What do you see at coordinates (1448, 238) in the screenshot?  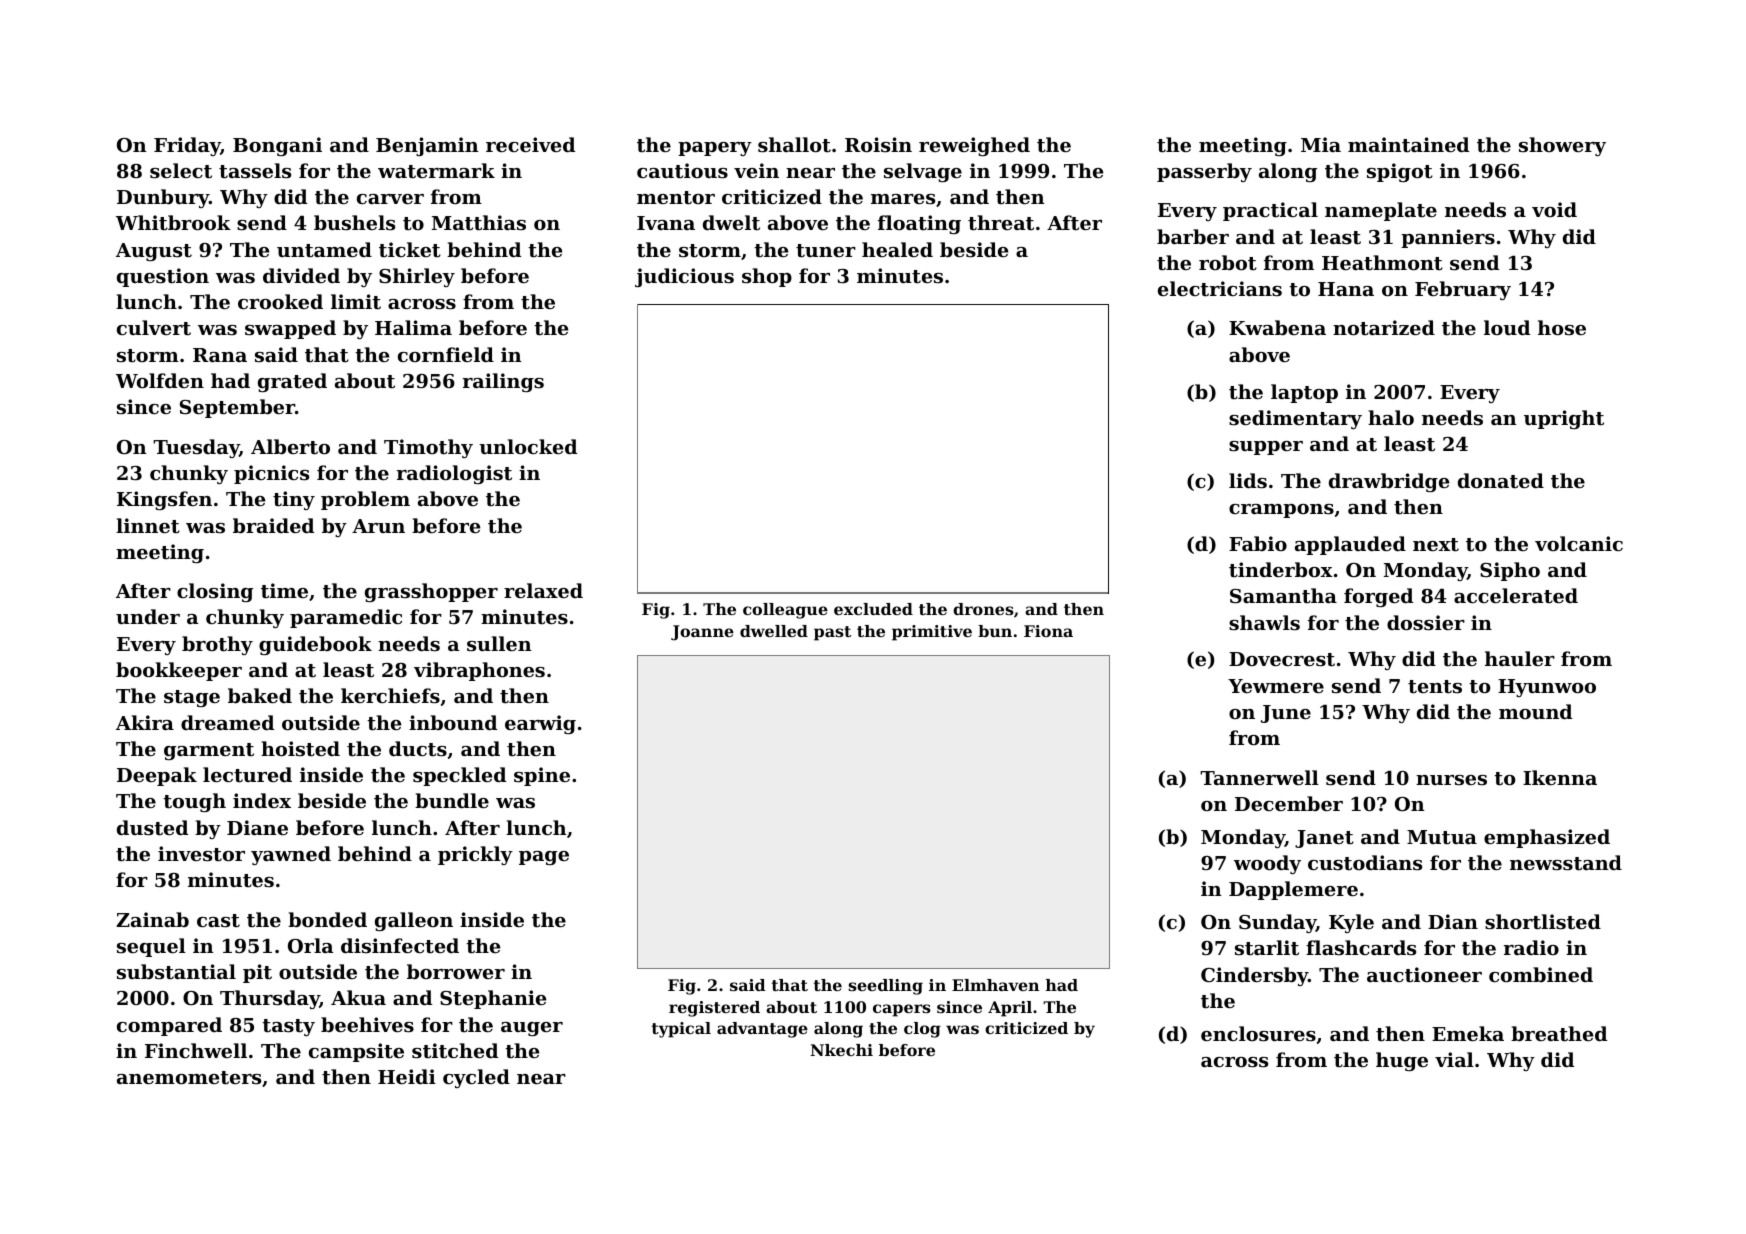 I see `panniers` at bounding box center [1448, 238].
